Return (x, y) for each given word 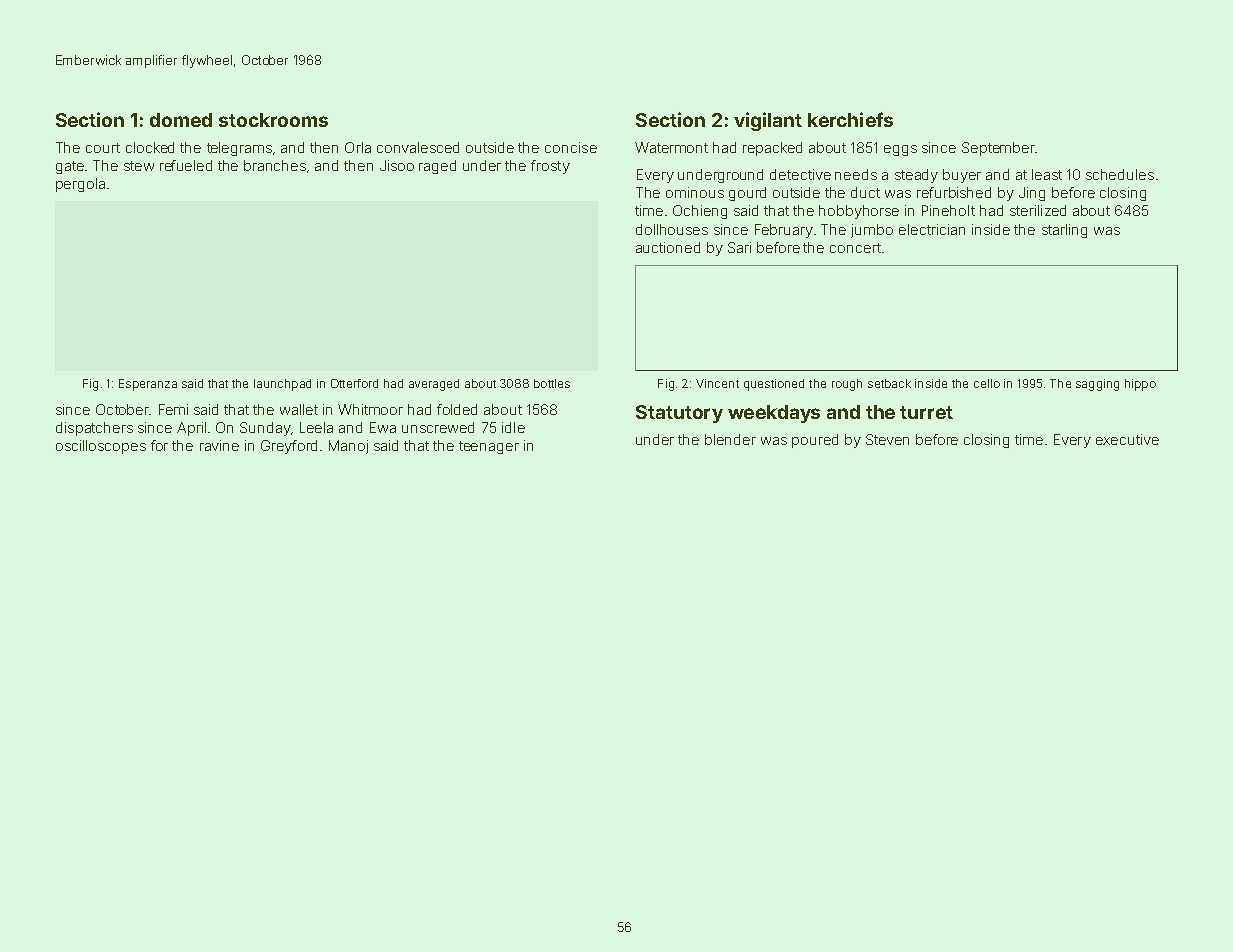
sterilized (1038, 210)
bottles (552, 383)
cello (987, 383)
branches (275, 165)
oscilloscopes (101, 447)
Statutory (679, 414)
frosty (550, 167)
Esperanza (148, 385)
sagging (1097, 385)
